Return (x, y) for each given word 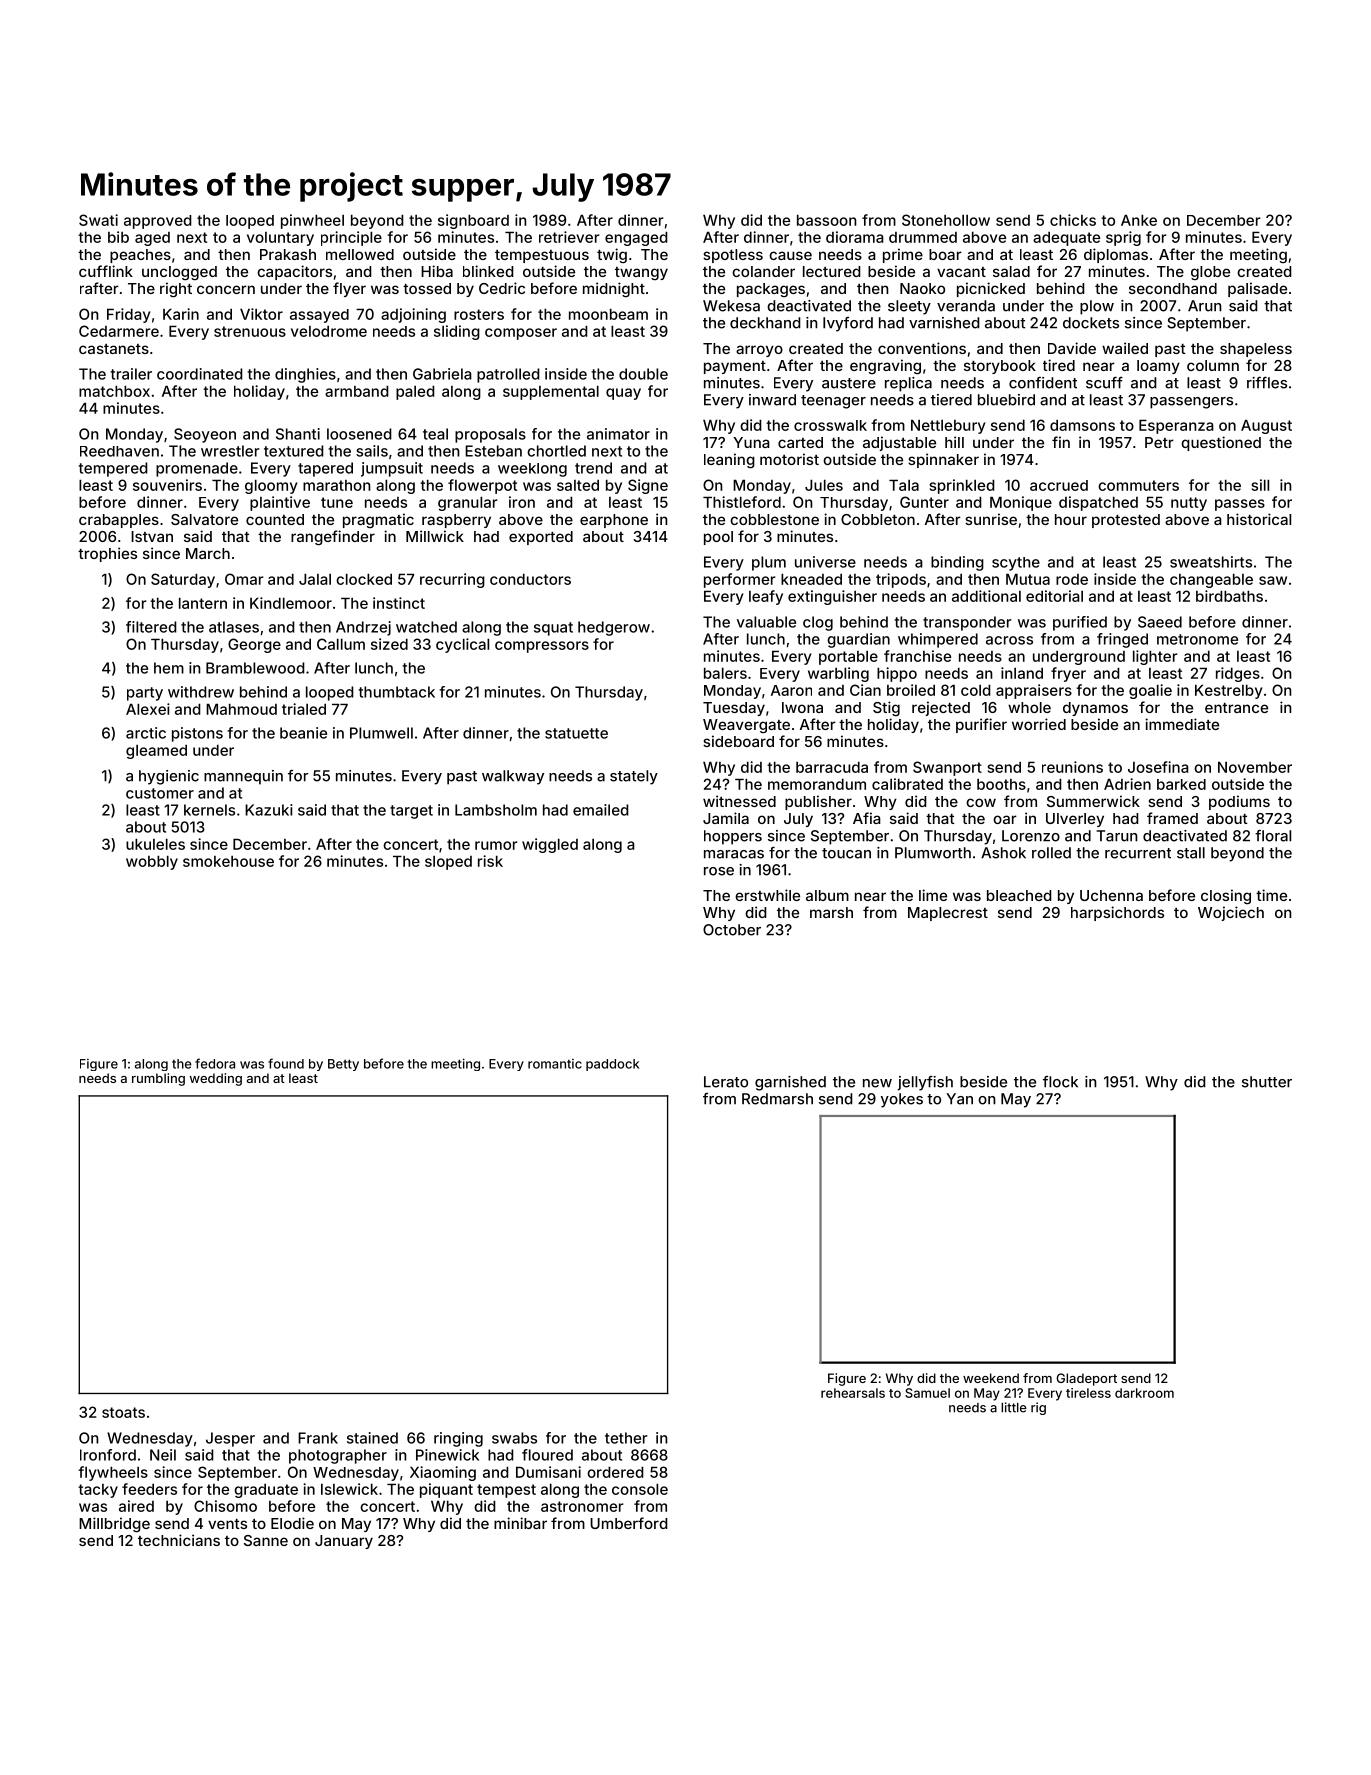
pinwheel (312, 221)
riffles (1267, 382)
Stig (886, 708)
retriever (569, 237)
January (344, 1542)
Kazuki (268, 810)
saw (1273, 580)
